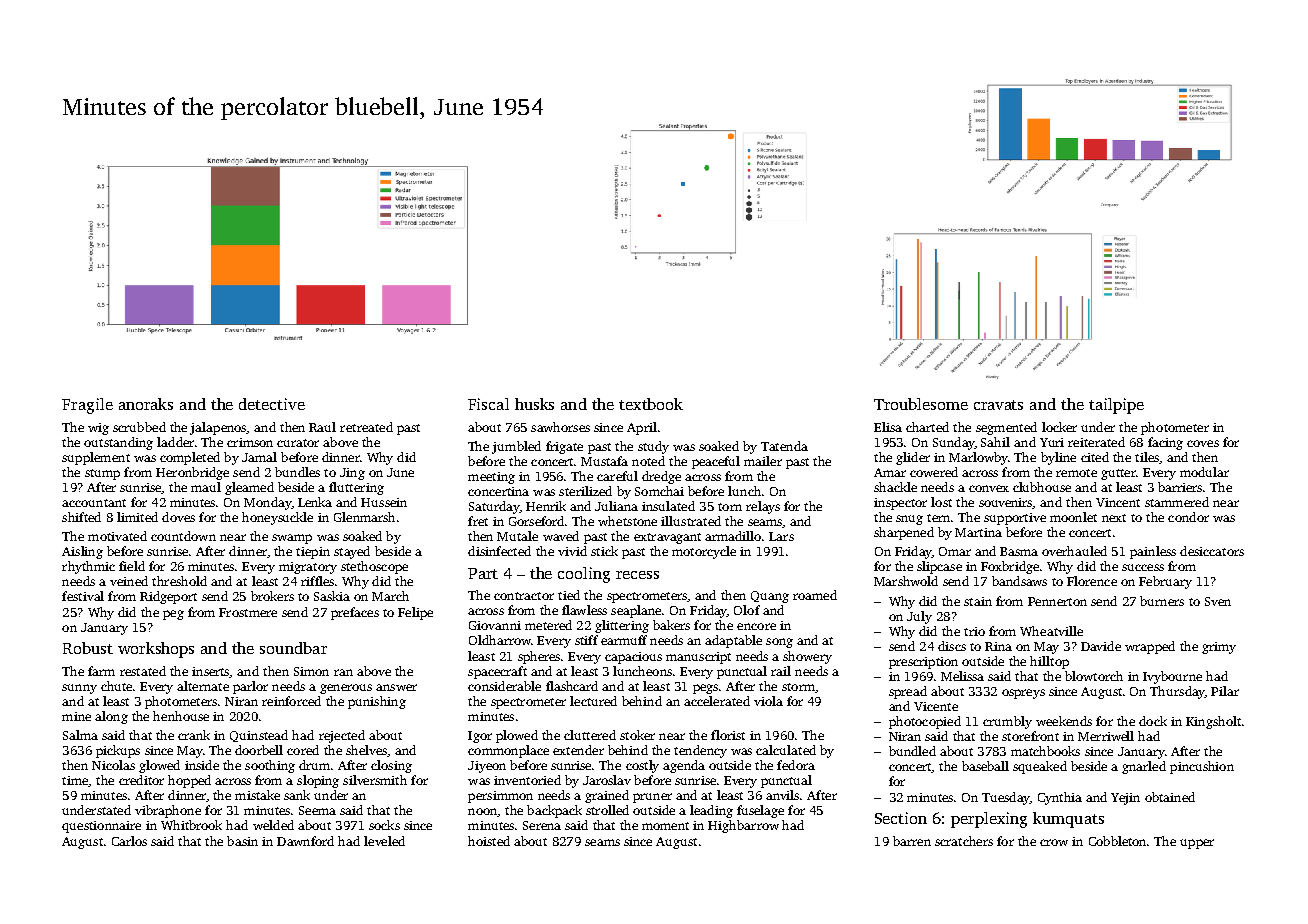 This image has width=1308, height=924. I want to click on insulated, so click(668, 506).
